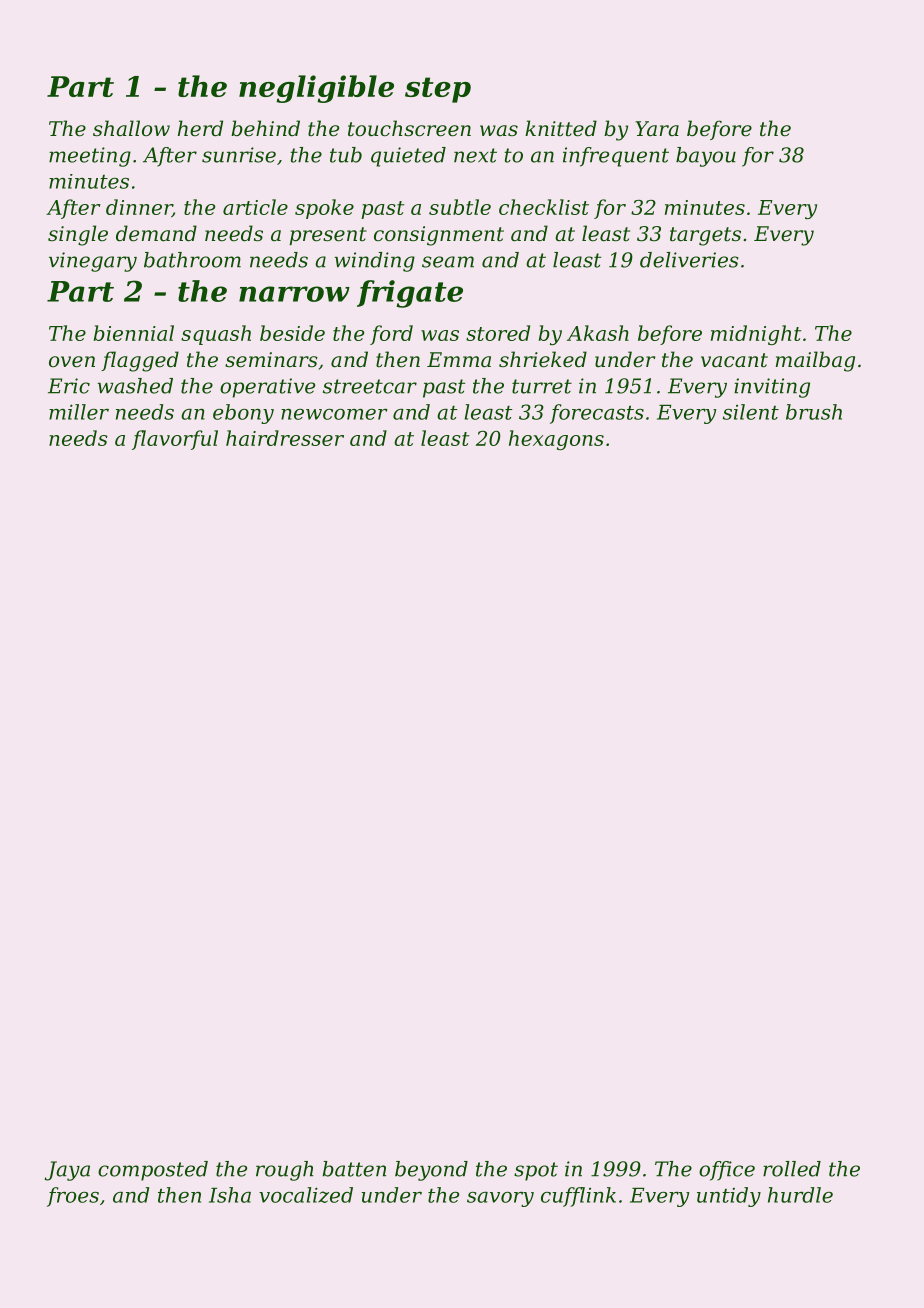 This image has width=924, height=1308. Describe the element at coordinates (73, 1197) in the image. I see `froes` at that location.
